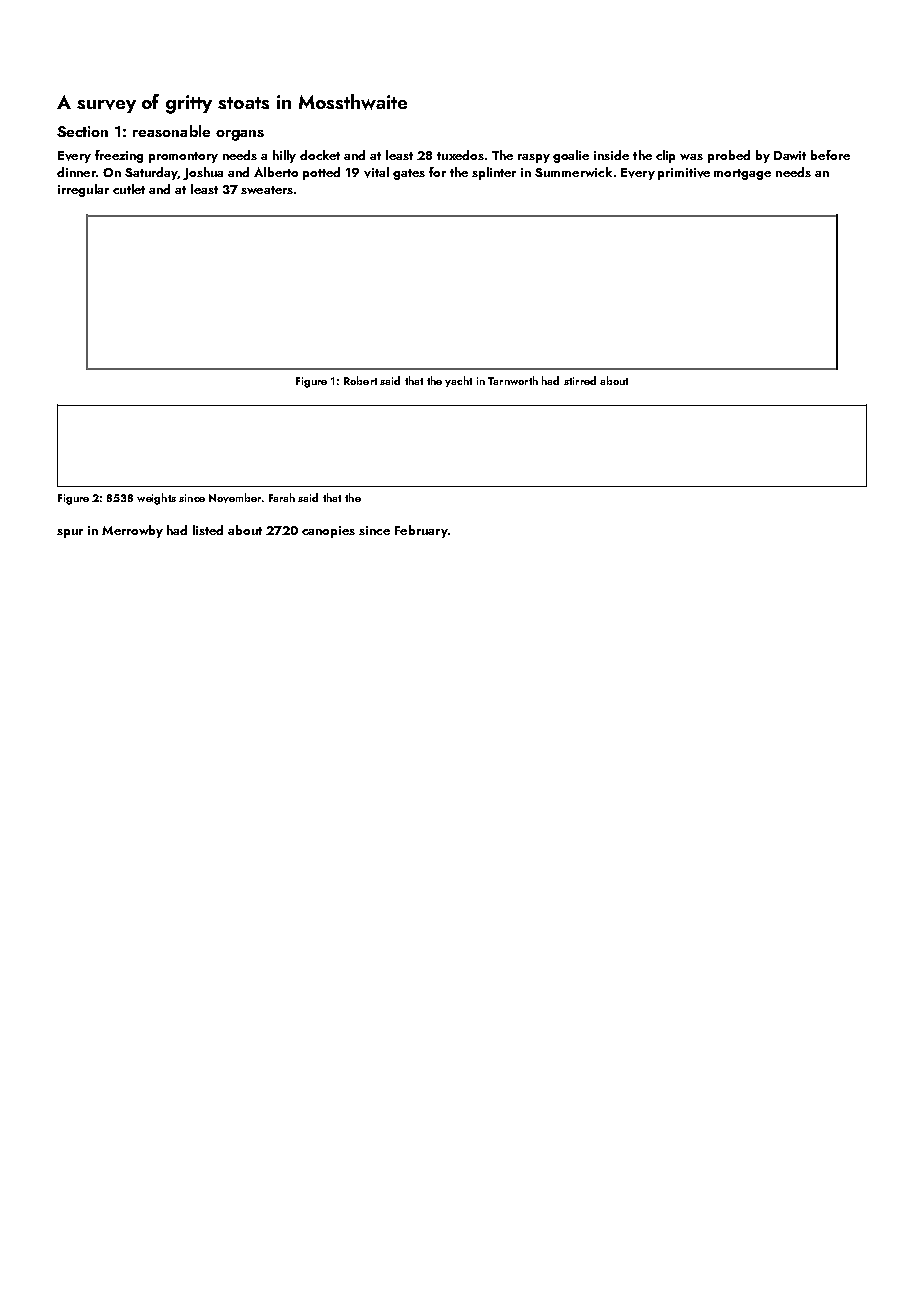  I want to click on mortgage, so click(742, 174).
